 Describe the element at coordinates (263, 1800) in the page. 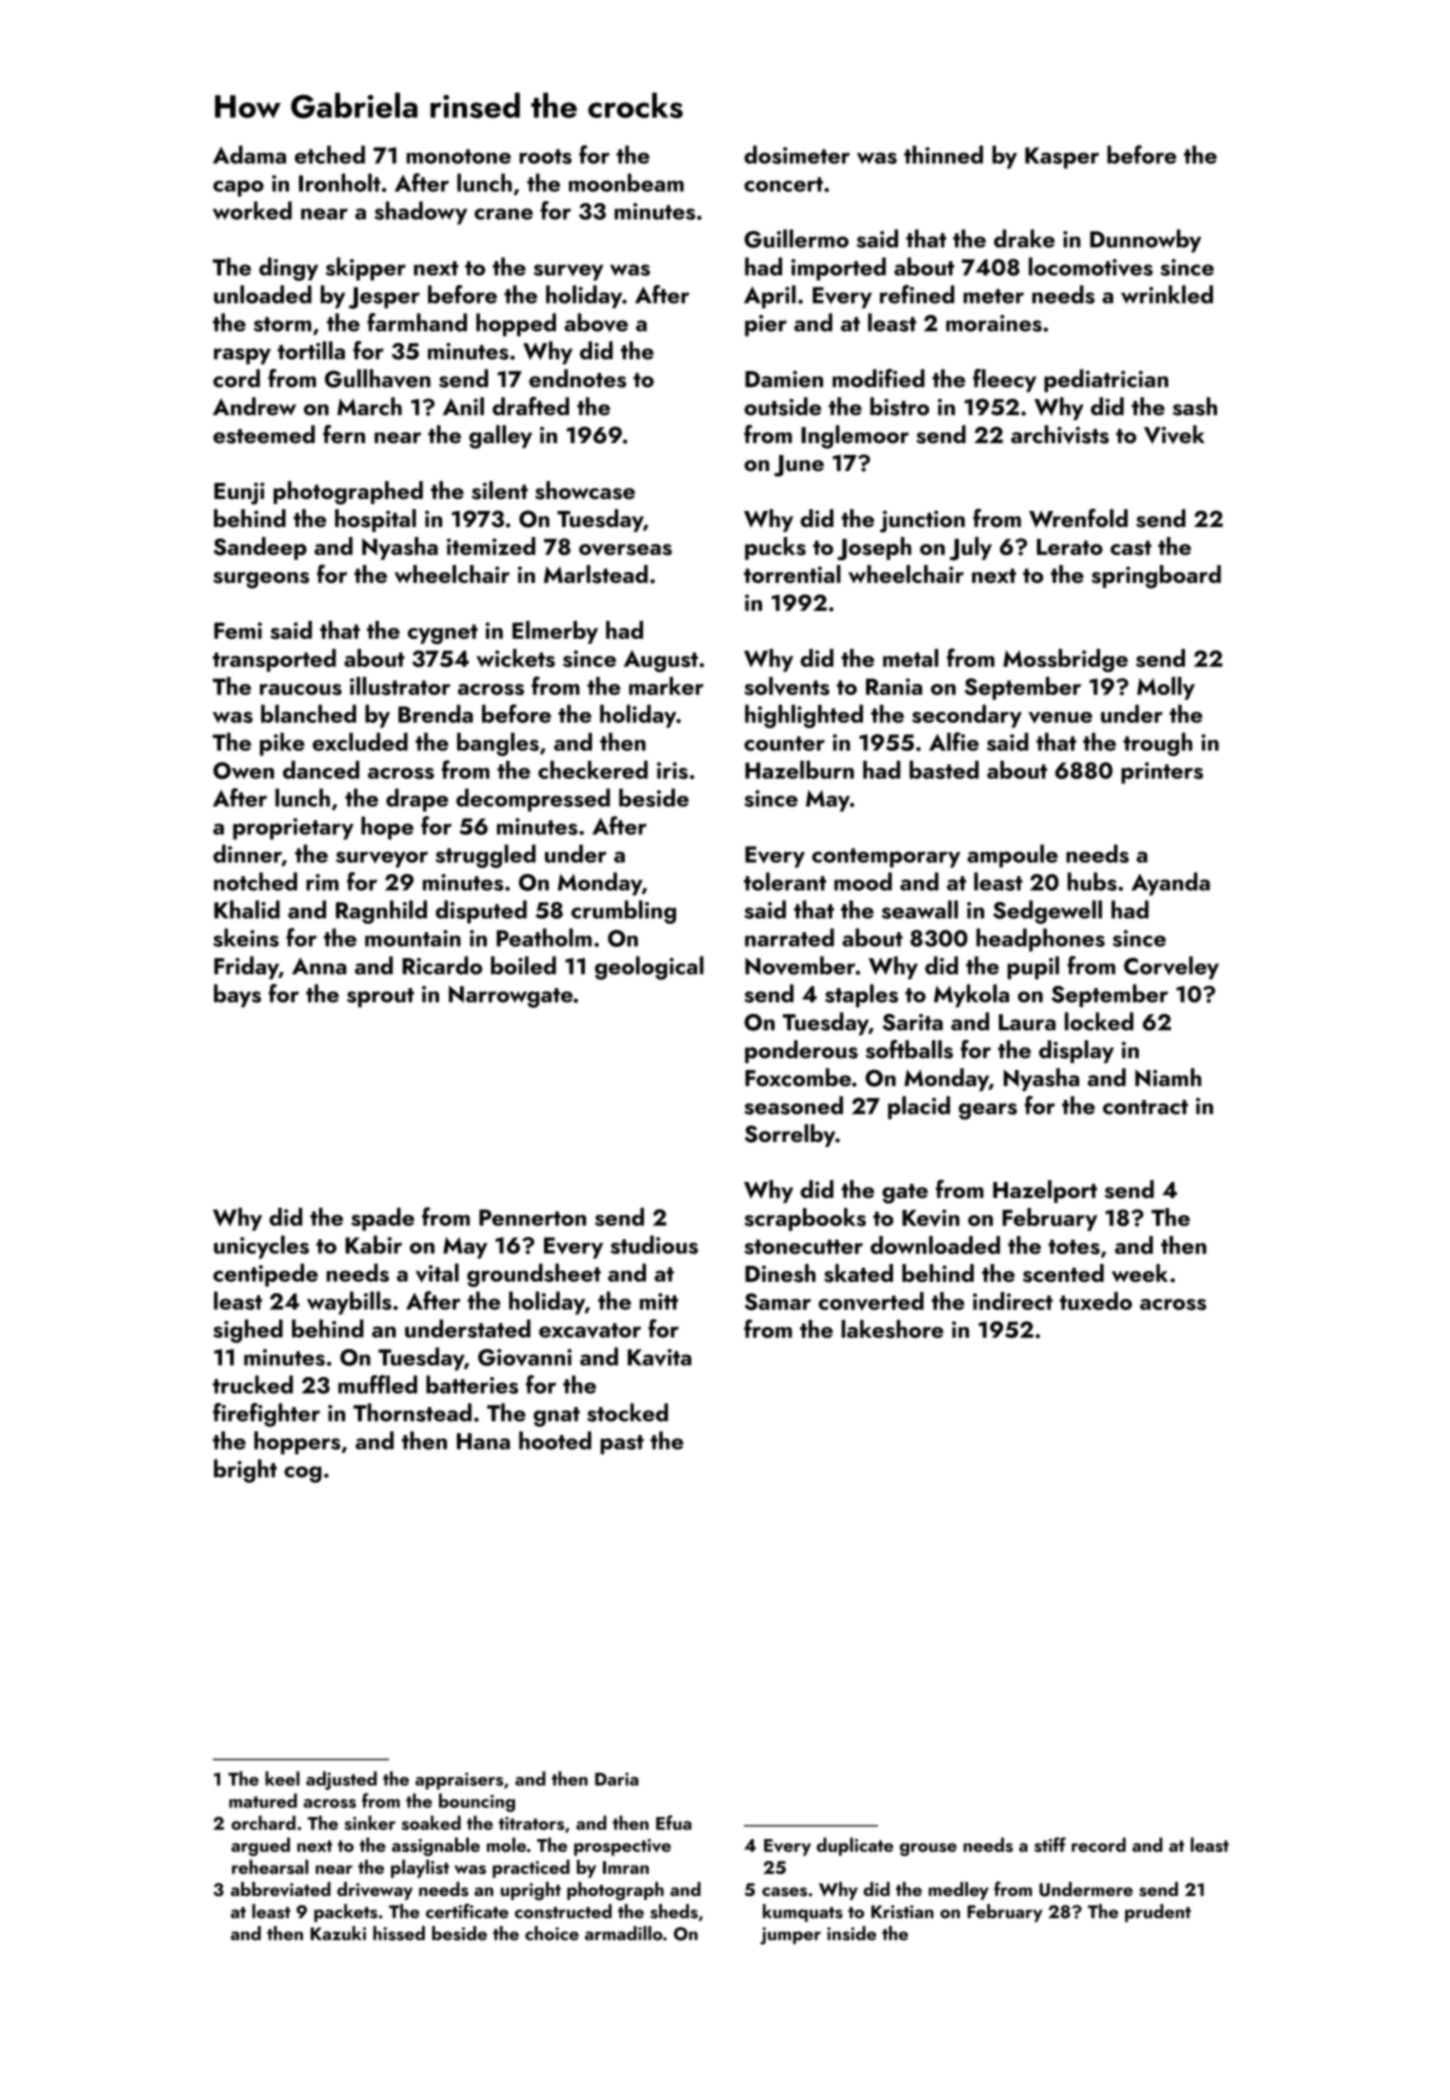

I see `matured` at that location.
